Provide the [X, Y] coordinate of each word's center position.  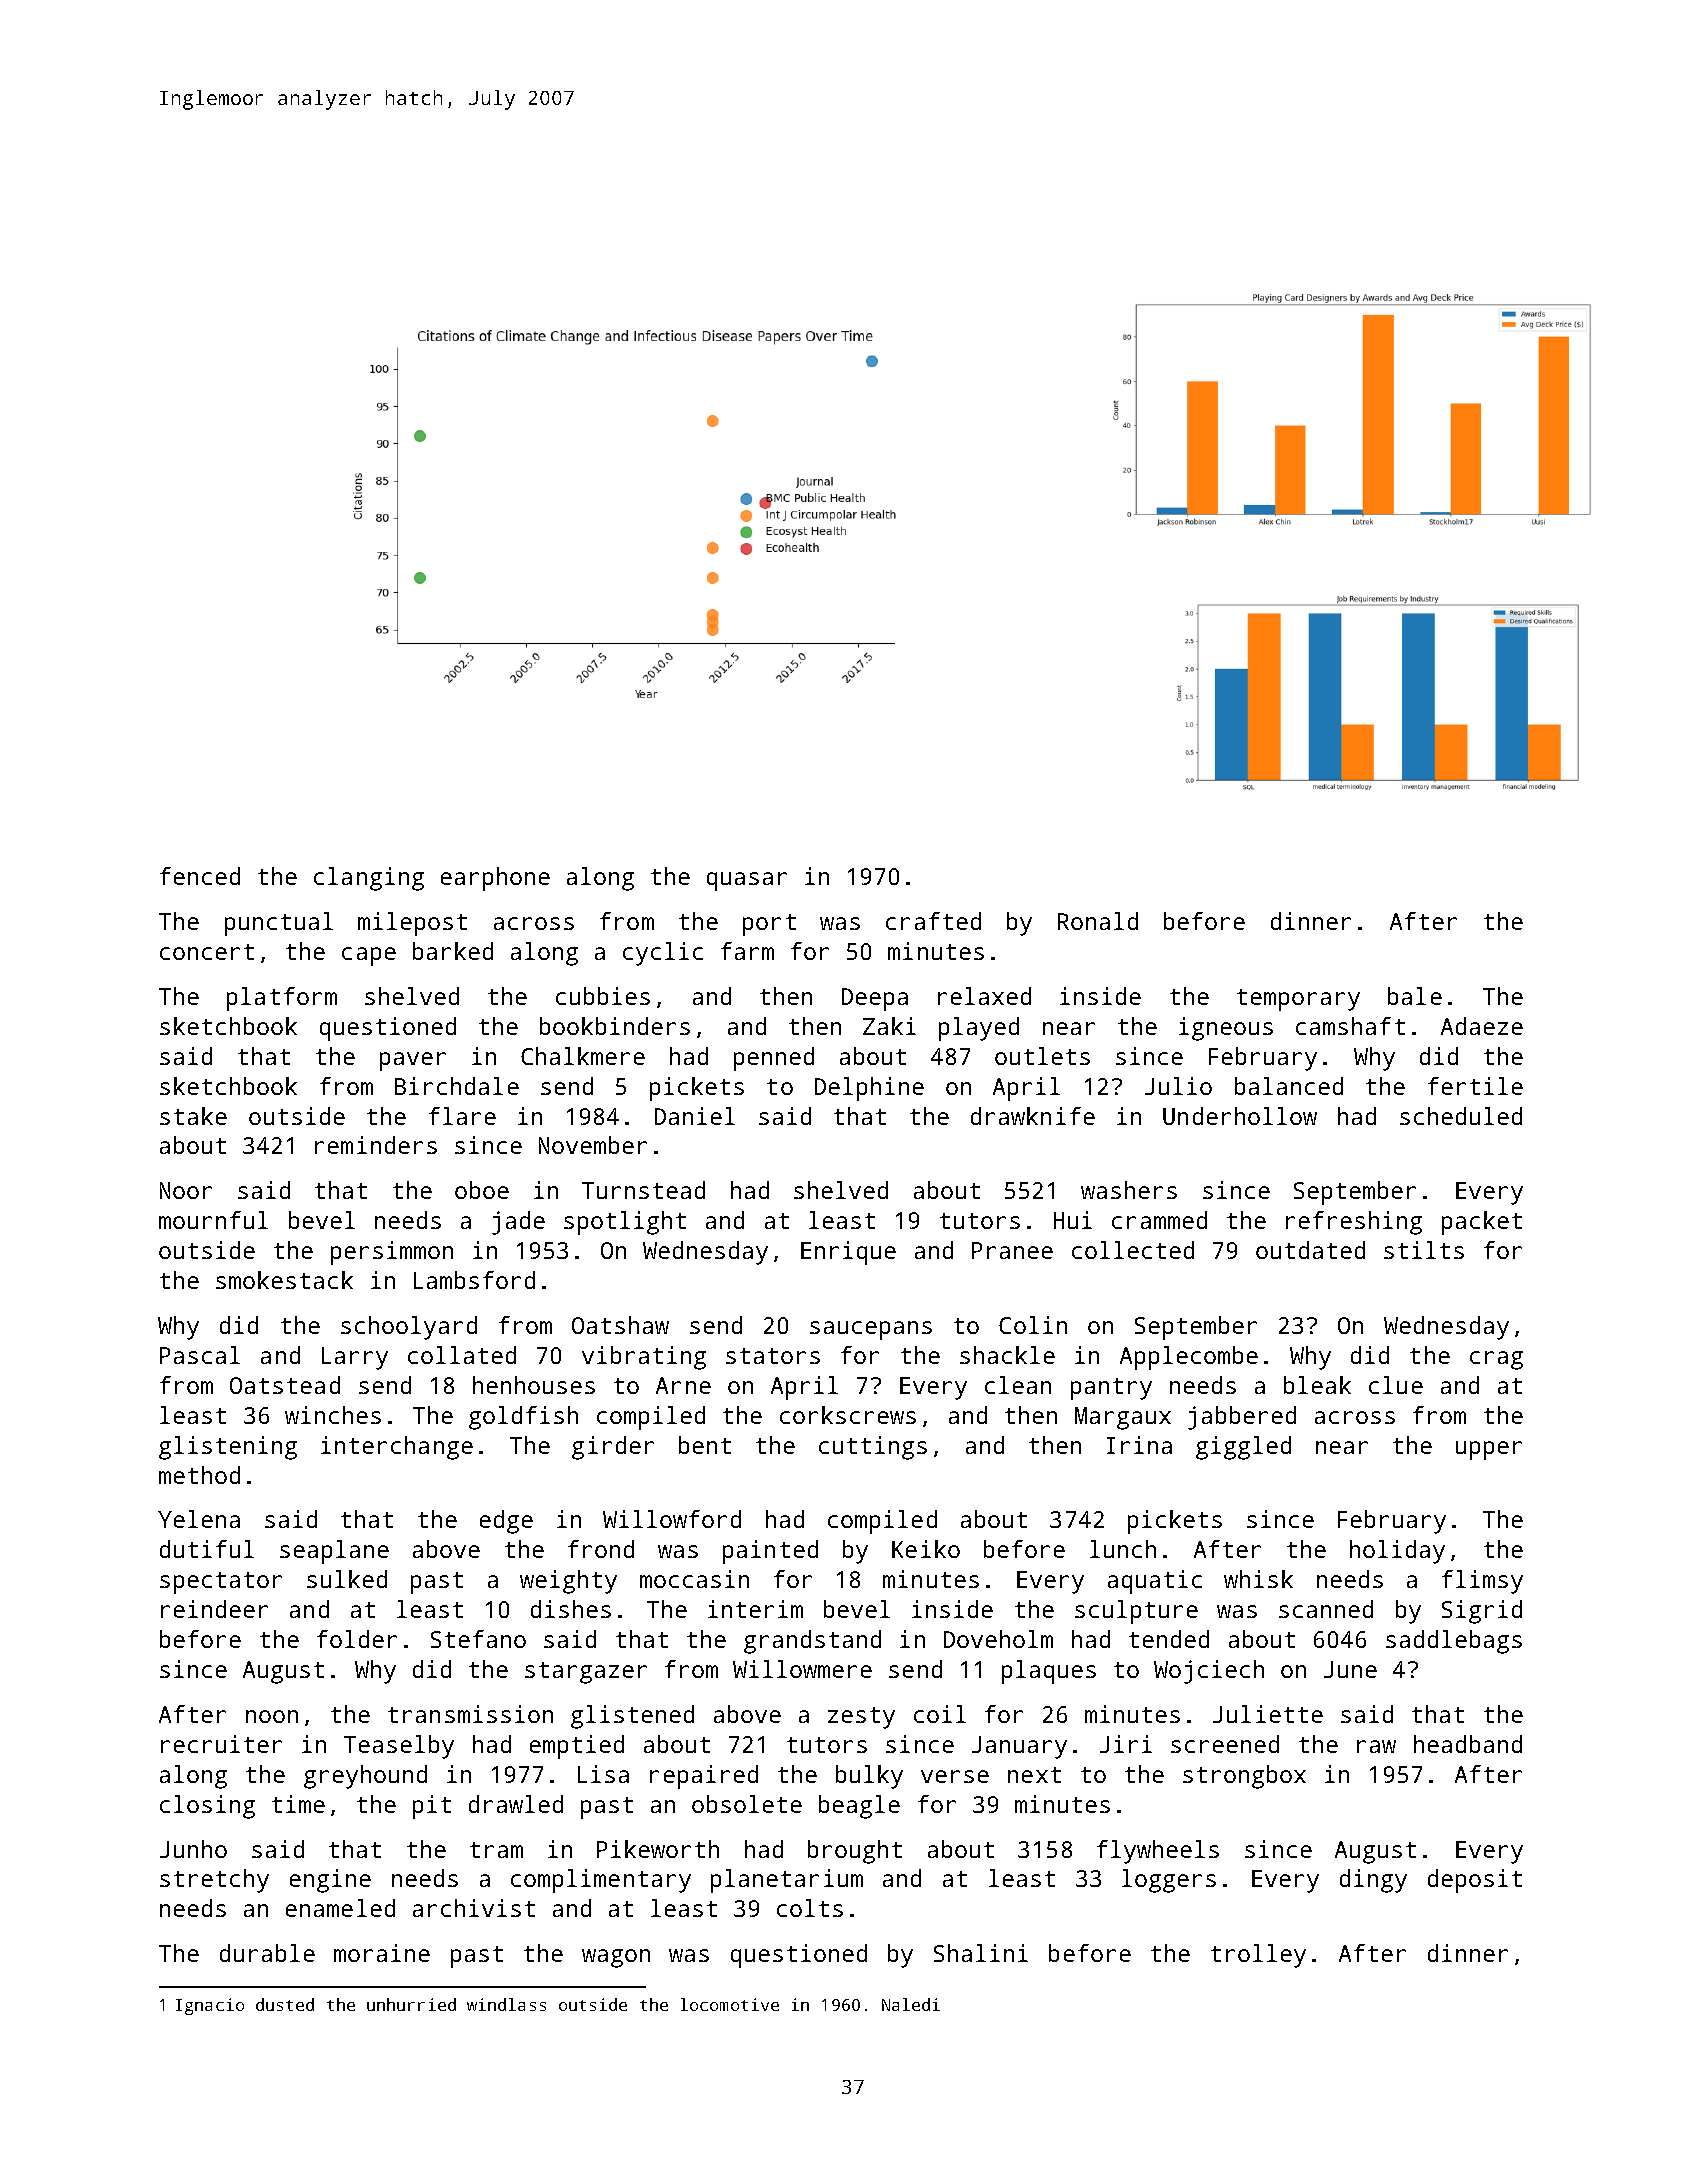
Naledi [911, 2004]
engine [330, 1881]
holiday [1397, 1552]
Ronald [1098, 921]
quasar [747, 881]
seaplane [334, 1552]
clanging [369, 879]
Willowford [672, 1519]
